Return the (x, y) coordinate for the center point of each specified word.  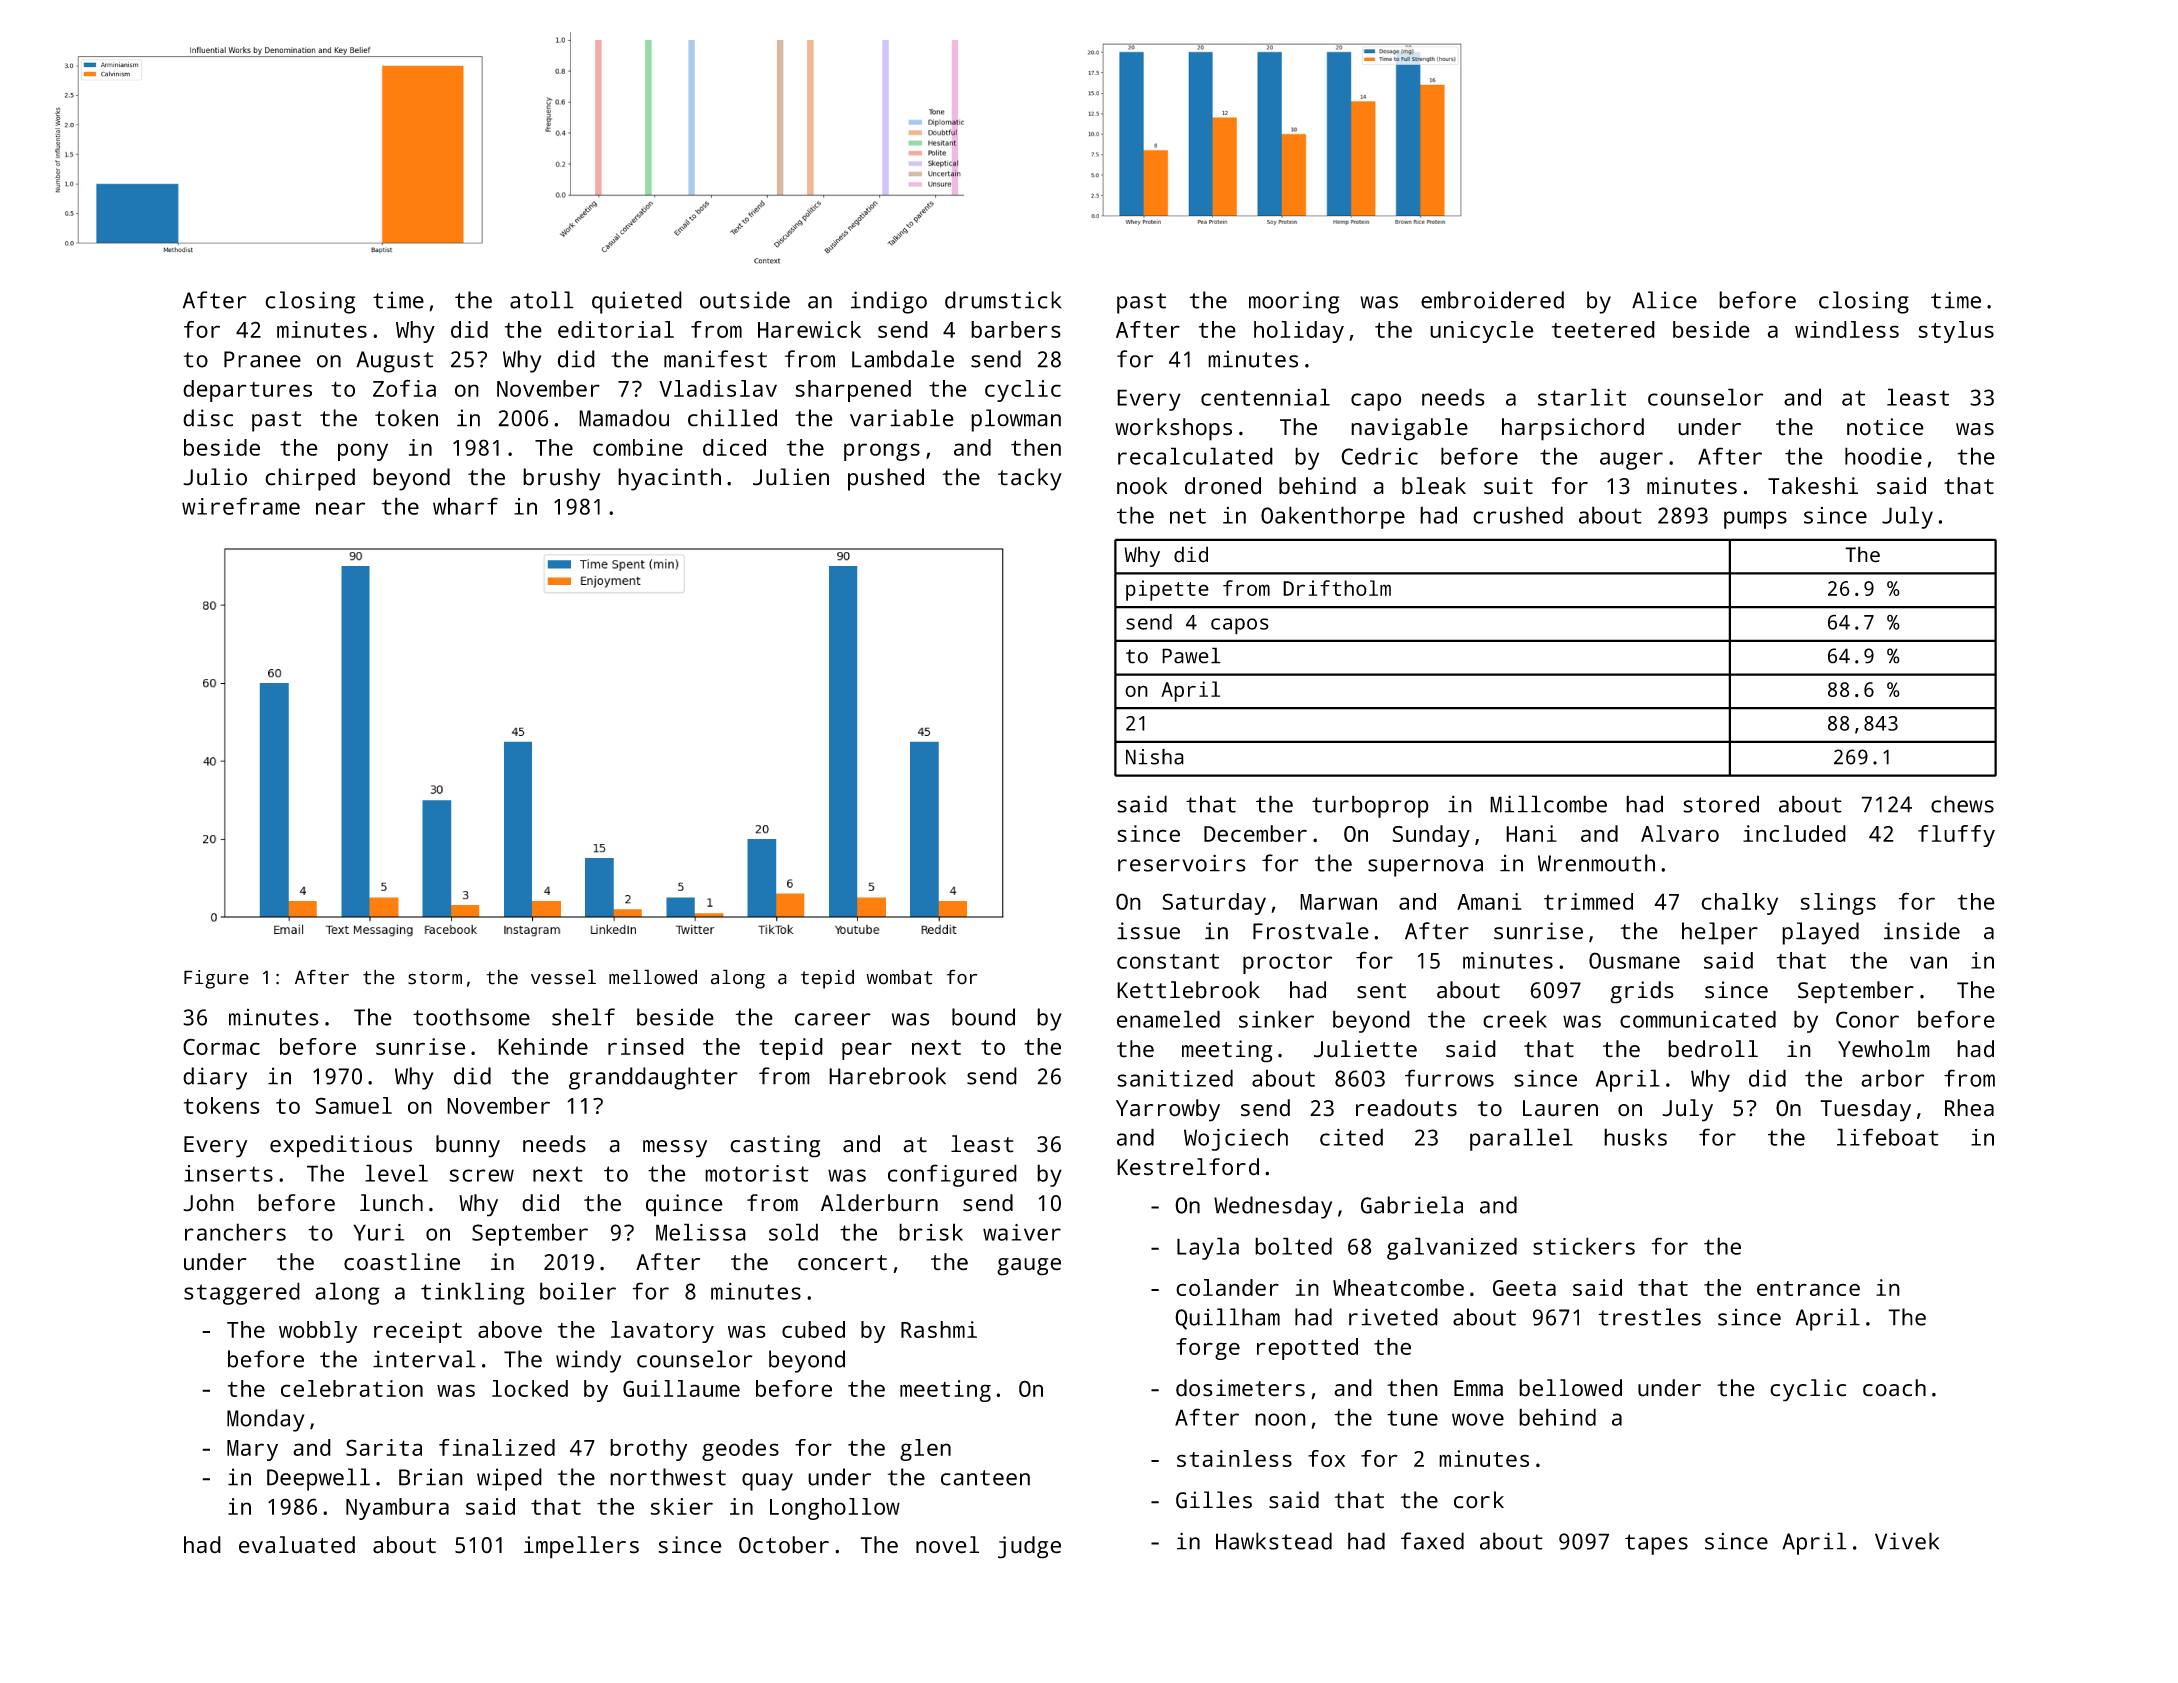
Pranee (262, 359)
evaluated (297, 1545)
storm (435, 978)
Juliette (1365, 1049)
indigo (889, 302)
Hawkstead (1274, 1541)
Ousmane (1634, 960)
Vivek (1907, 1541)
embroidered (1492, 300)
